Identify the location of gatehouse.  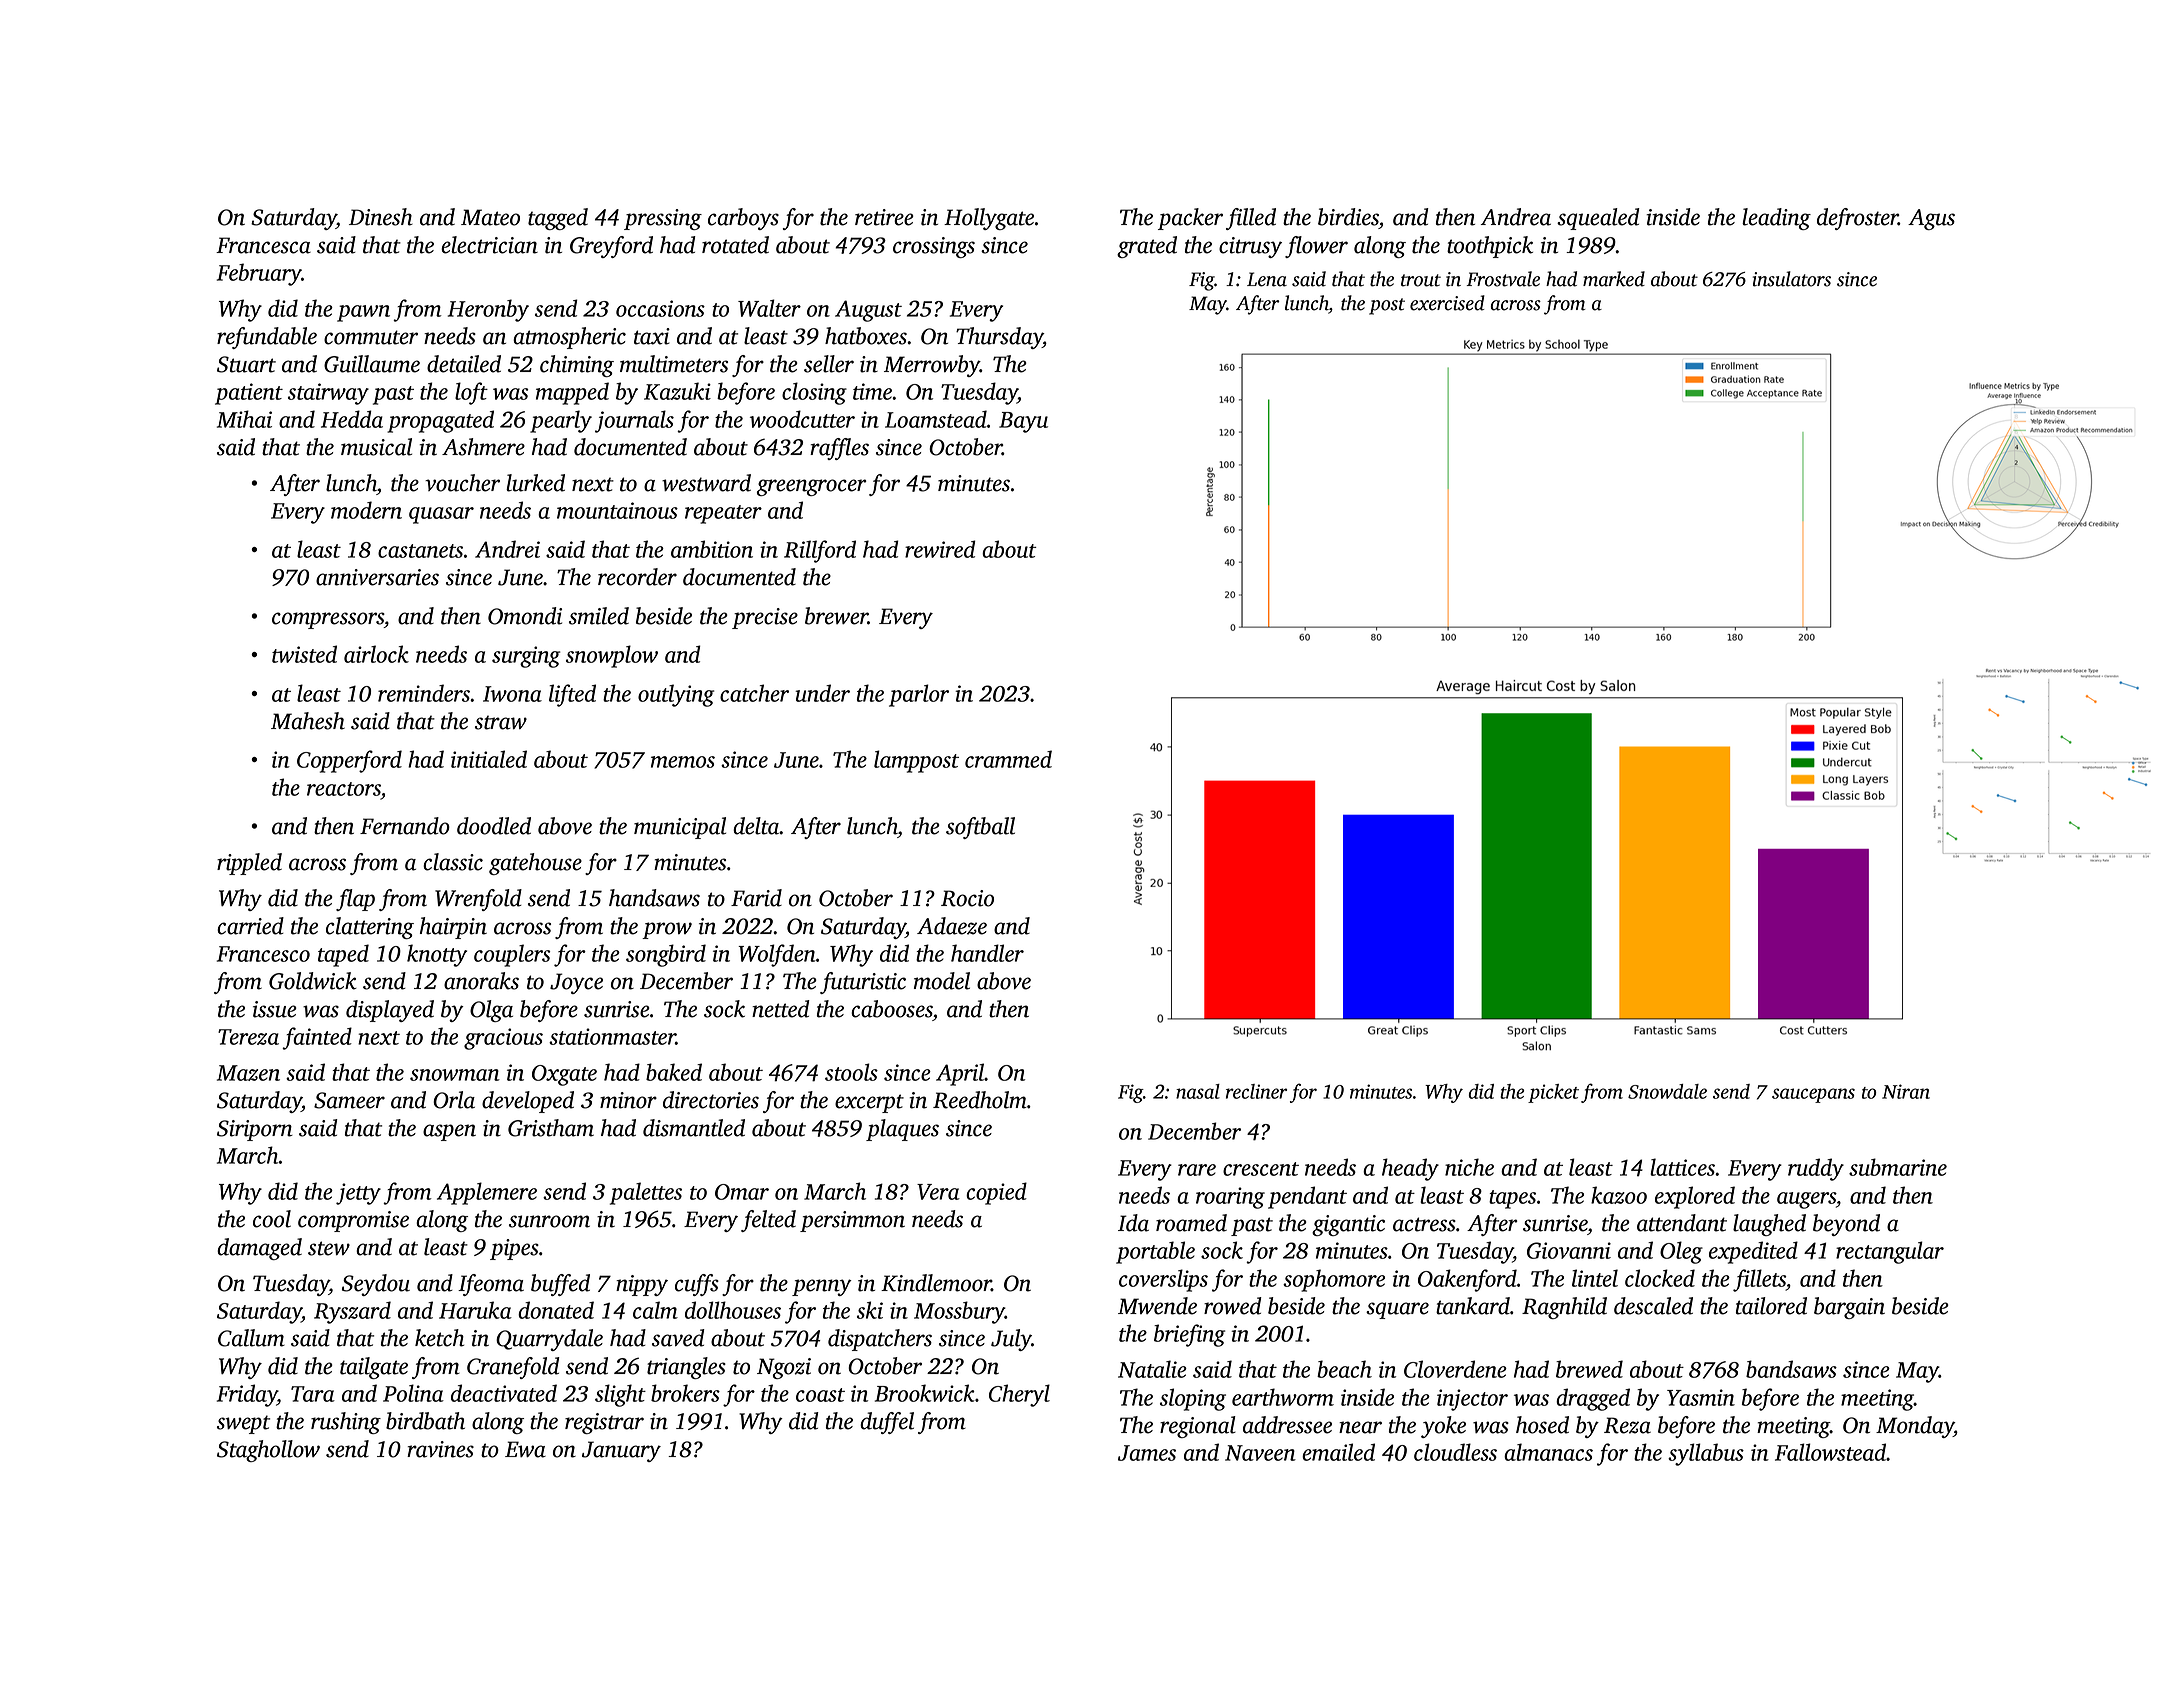
(535, 864).
